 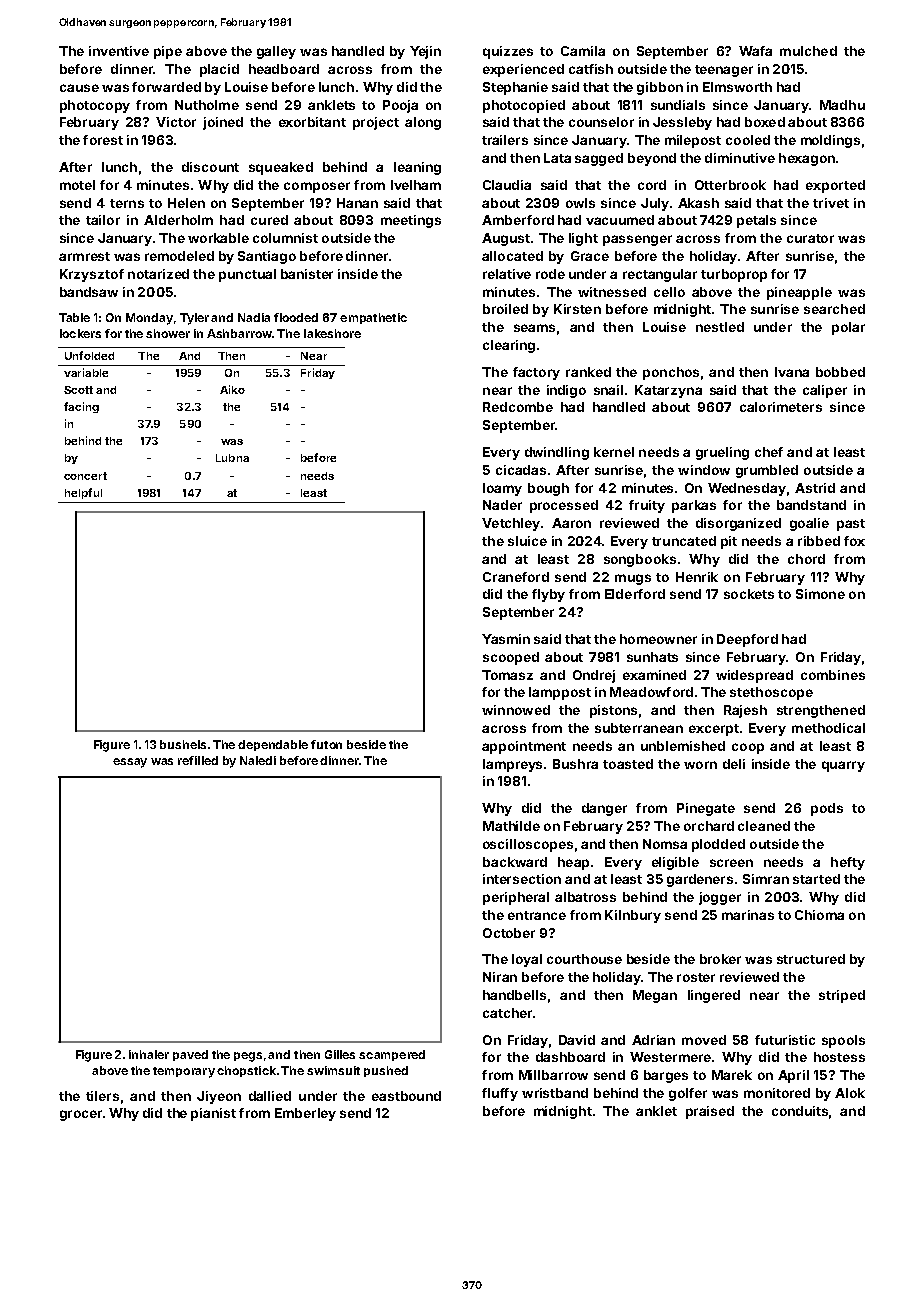 What do you see at coordinates (515, 862) in the image?
I see `backward` at bounding box center [515, 862].
